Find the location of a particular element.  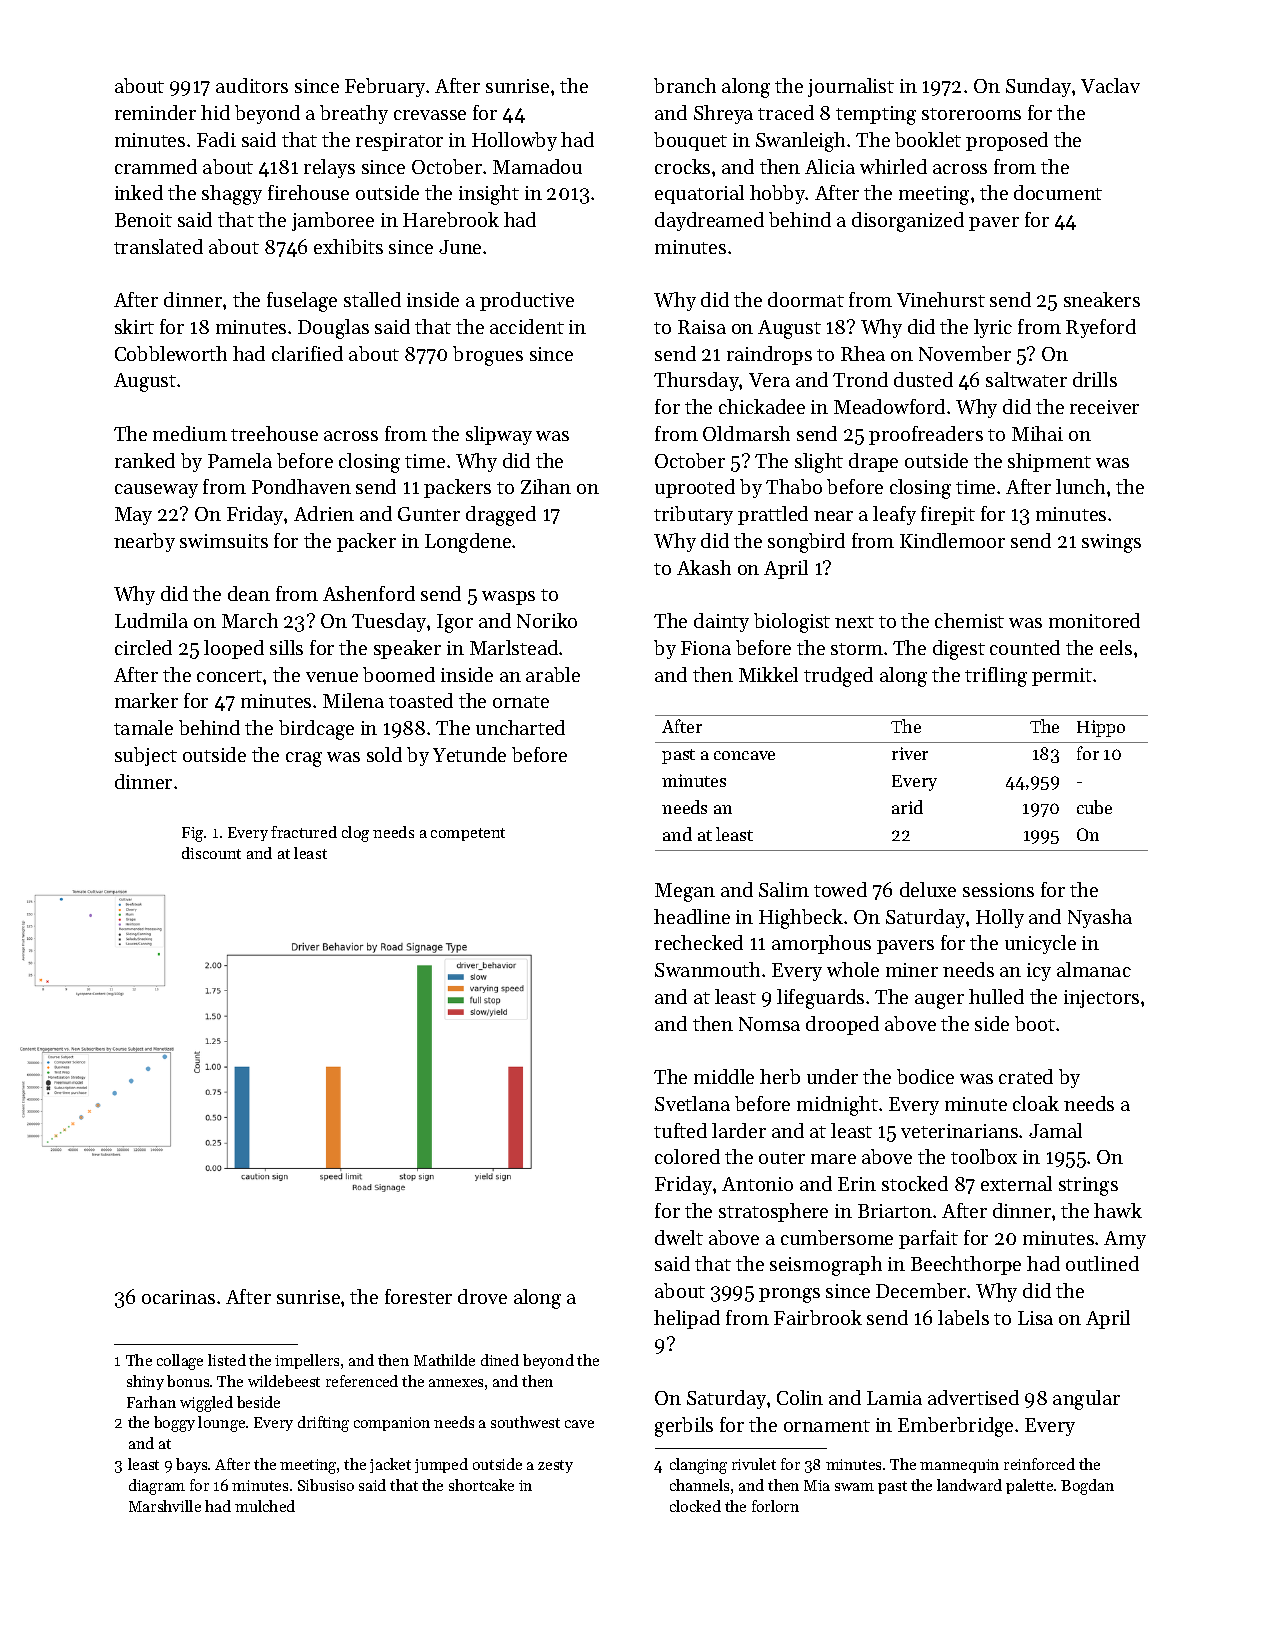

dean is located at coordinates (249, 593).
